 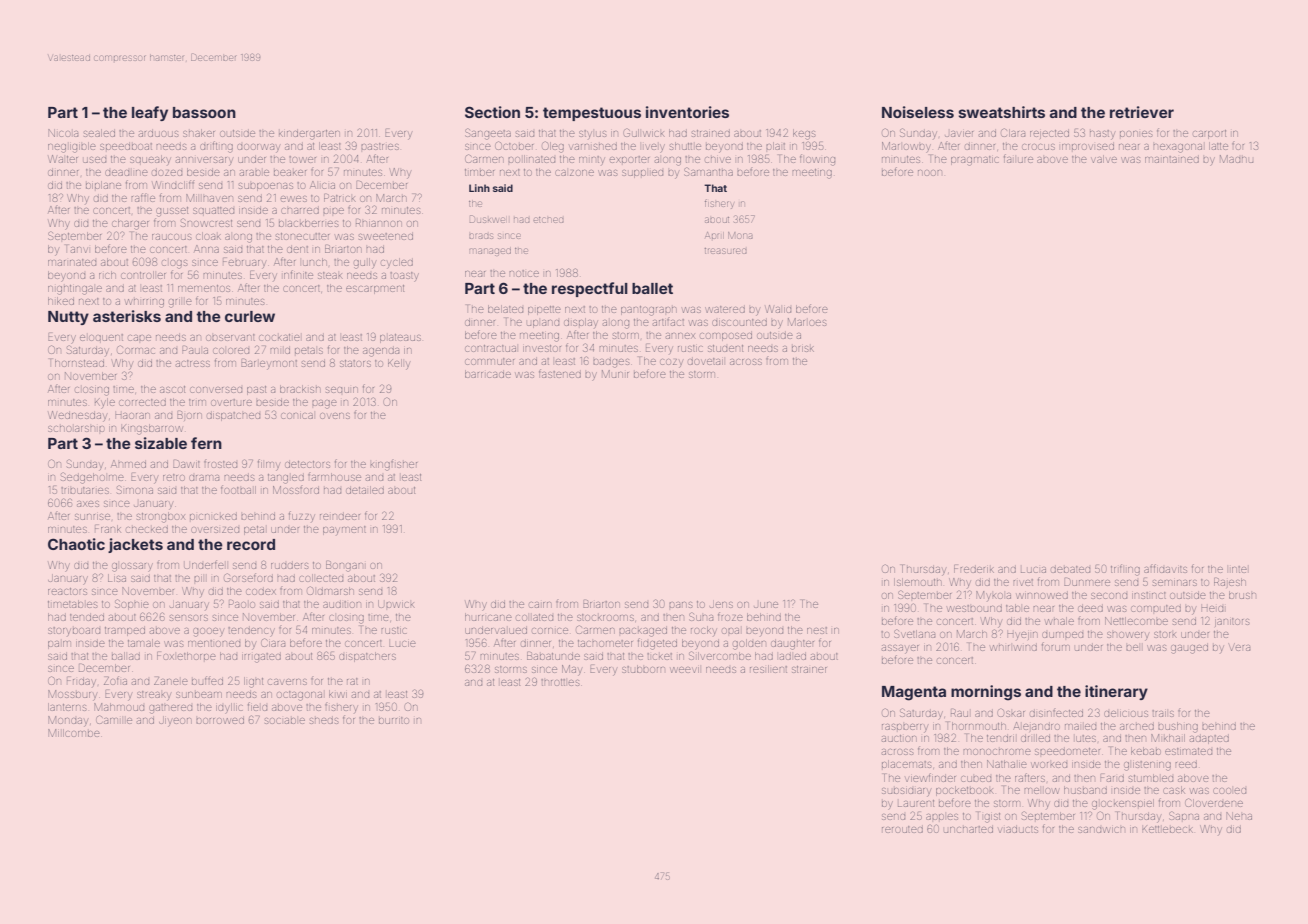 What do you see at coordinates (394, 466) in the screenshot?
I see `kingfisher` at bounding box center [394, 466].
